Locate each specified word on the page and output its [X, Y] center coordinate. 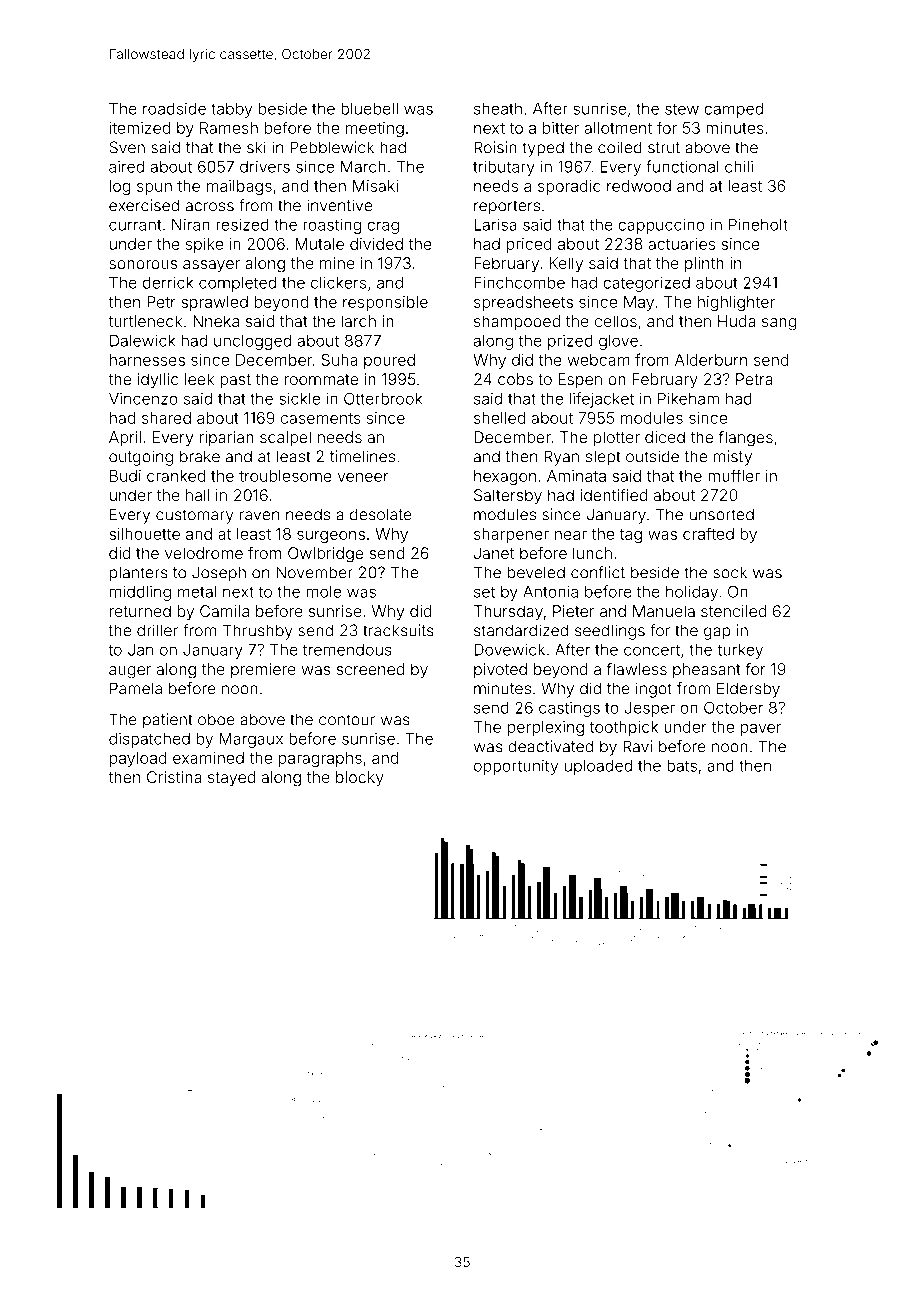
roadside [174, 108]
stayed [231, 779]
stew [682, 109]
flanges [745, 439]
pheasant [707, 670]
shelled [499, 418]
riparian [227, 438]
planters [139, 574]
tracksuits [398, 630]
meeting [375, 129]
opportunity [516, 767]
